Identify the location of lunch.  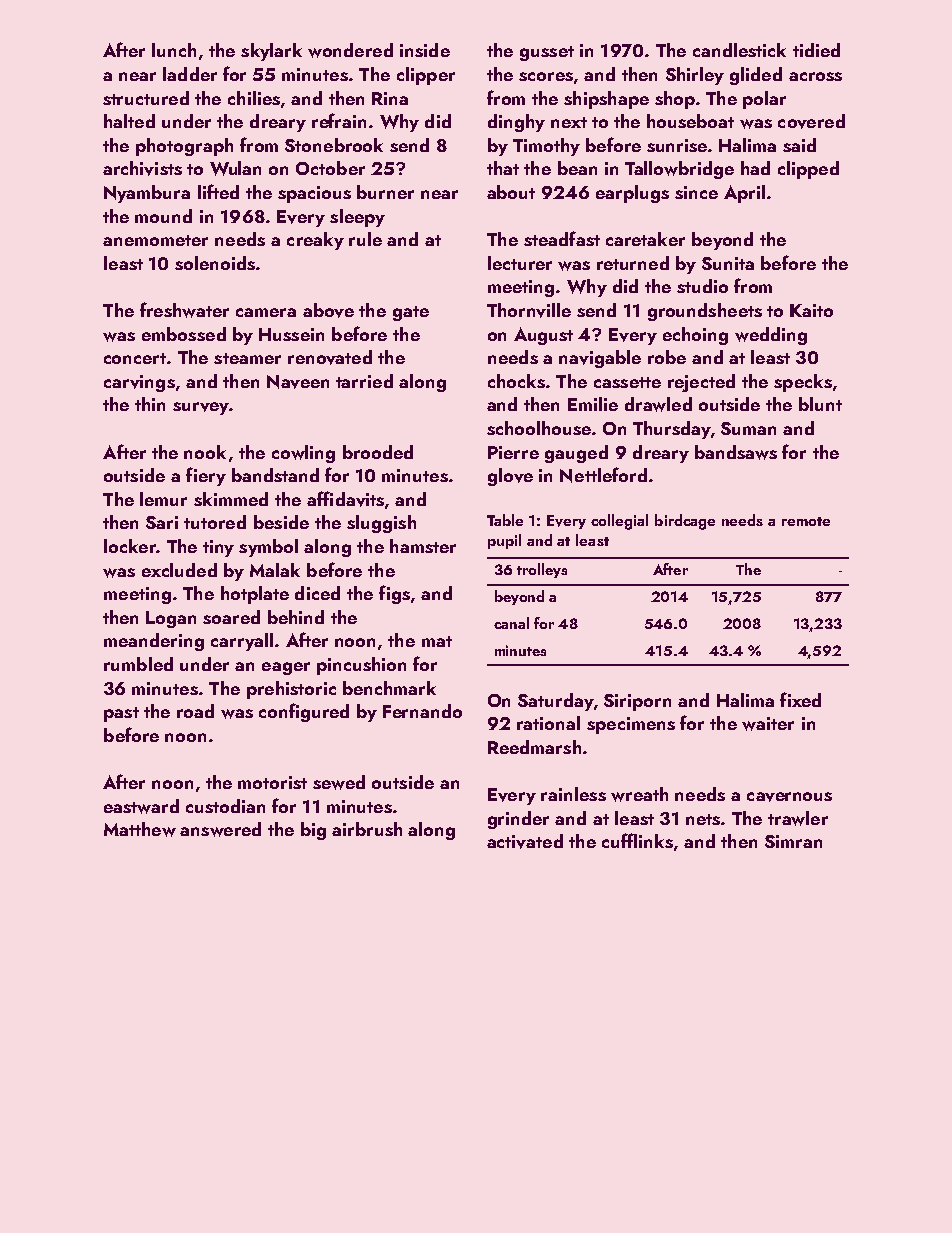
(174, 50).
